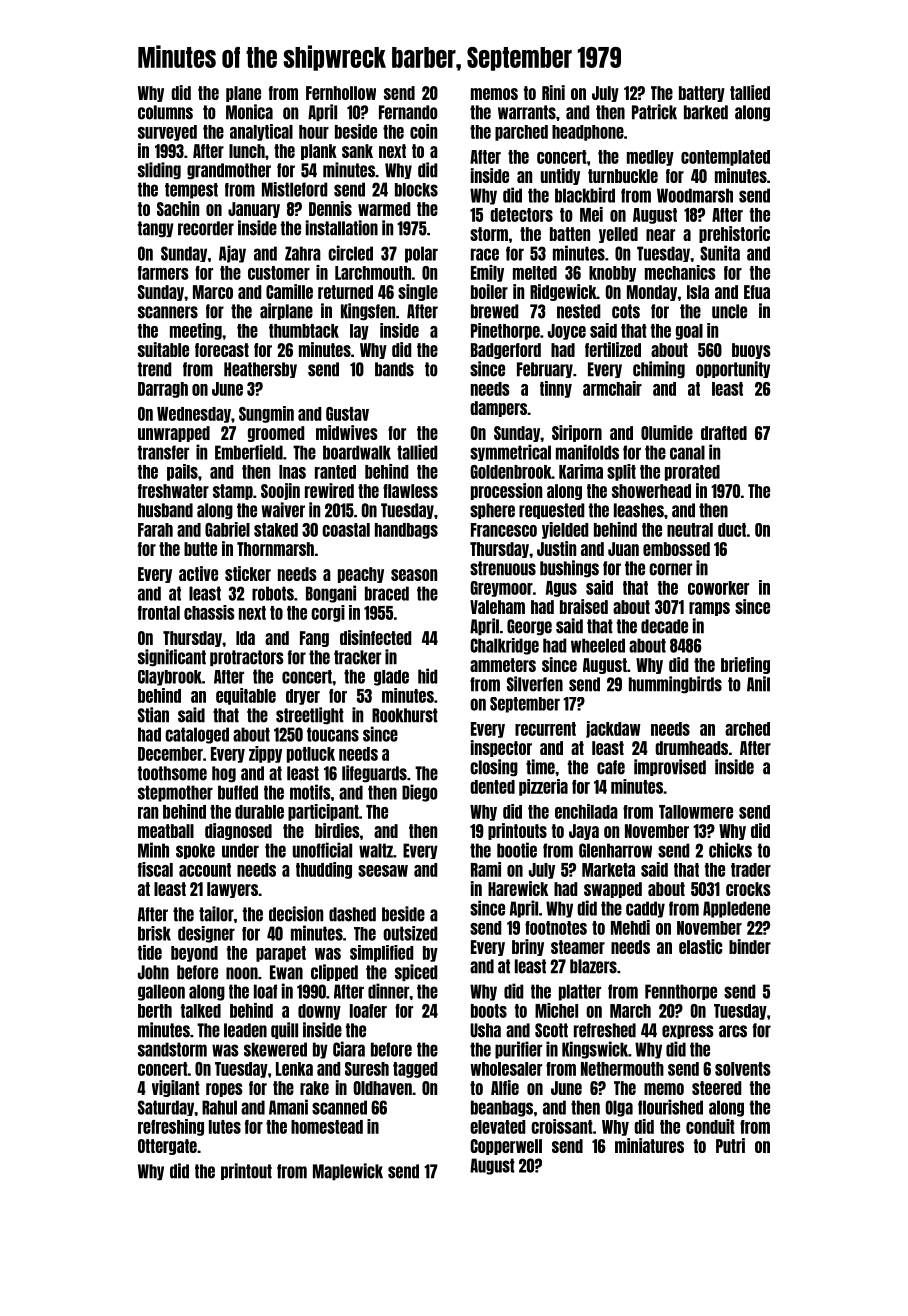  Describe the element at coordinates (421, 254) in the document. I see `polar` at that location.
